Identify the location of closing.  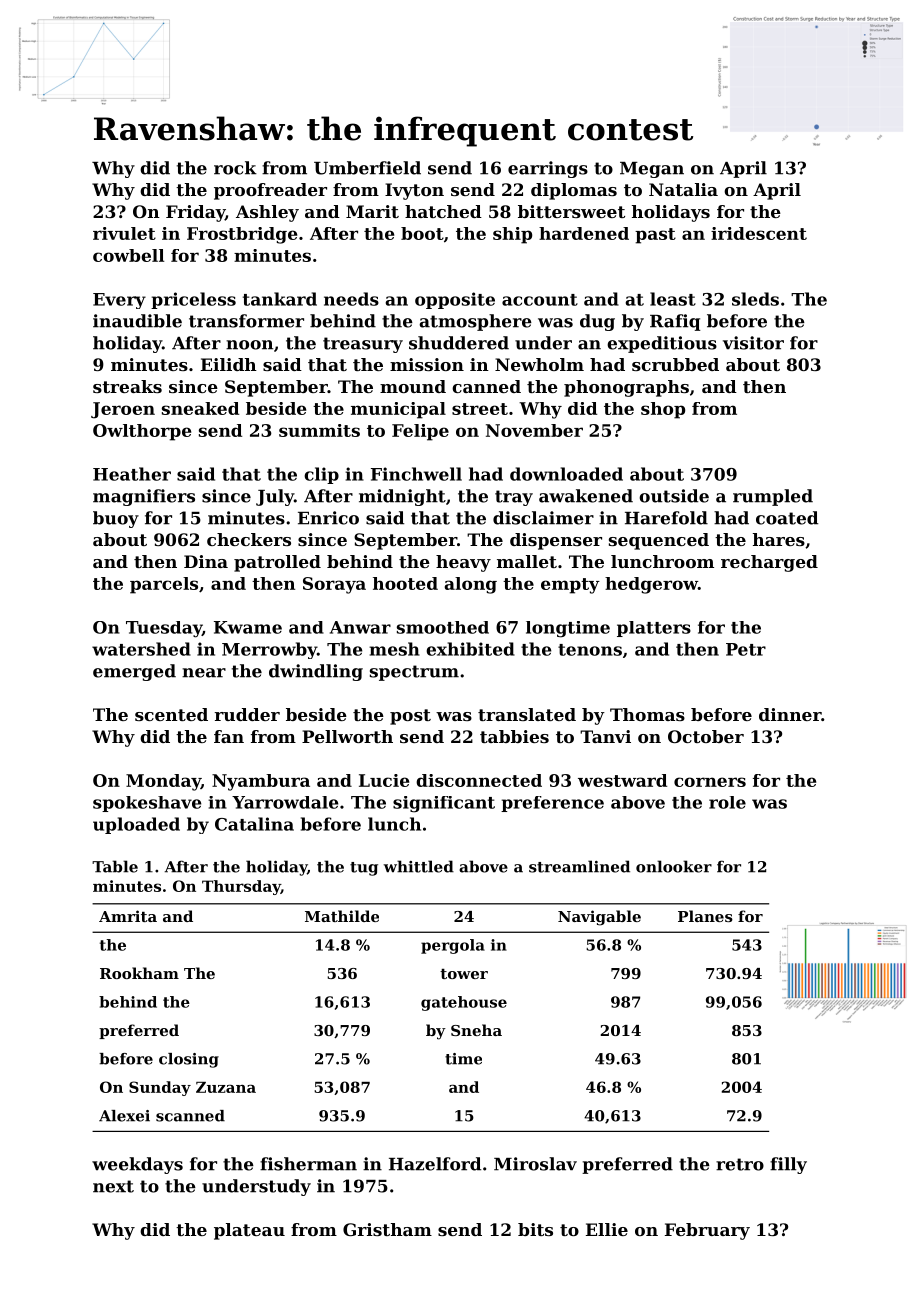
(189, 1060).
